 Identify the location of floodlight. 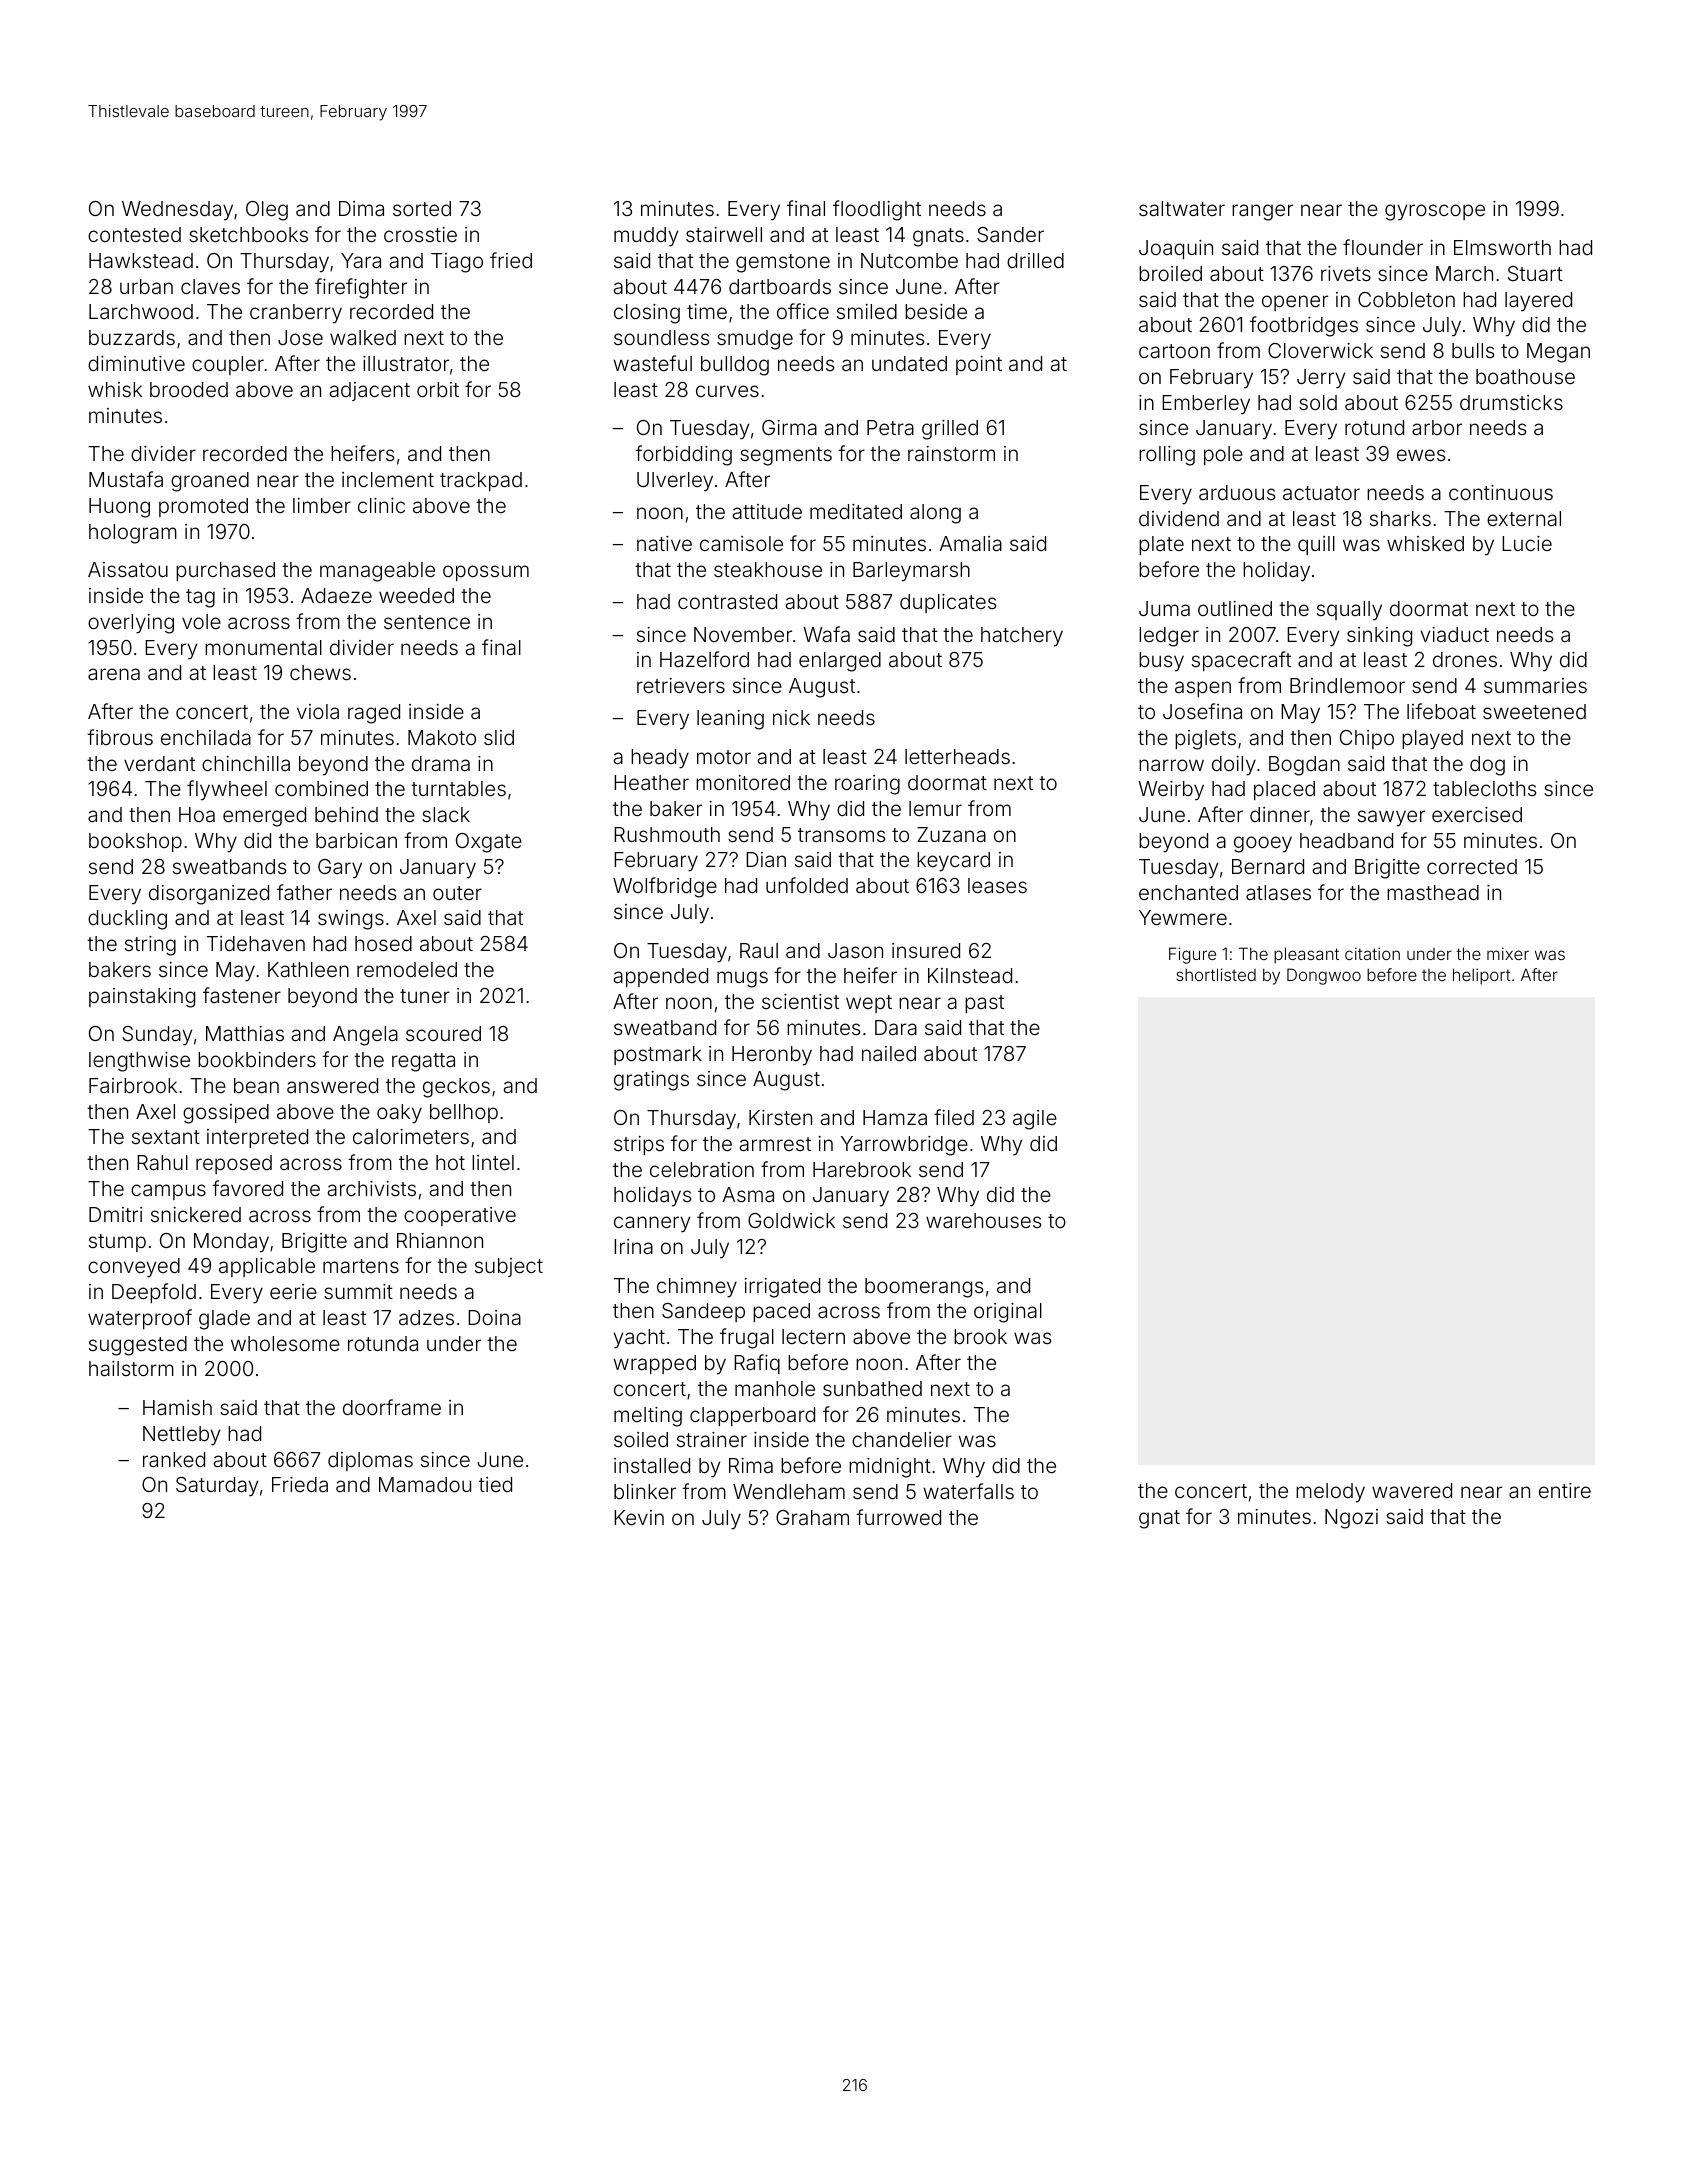
(877, 210).
